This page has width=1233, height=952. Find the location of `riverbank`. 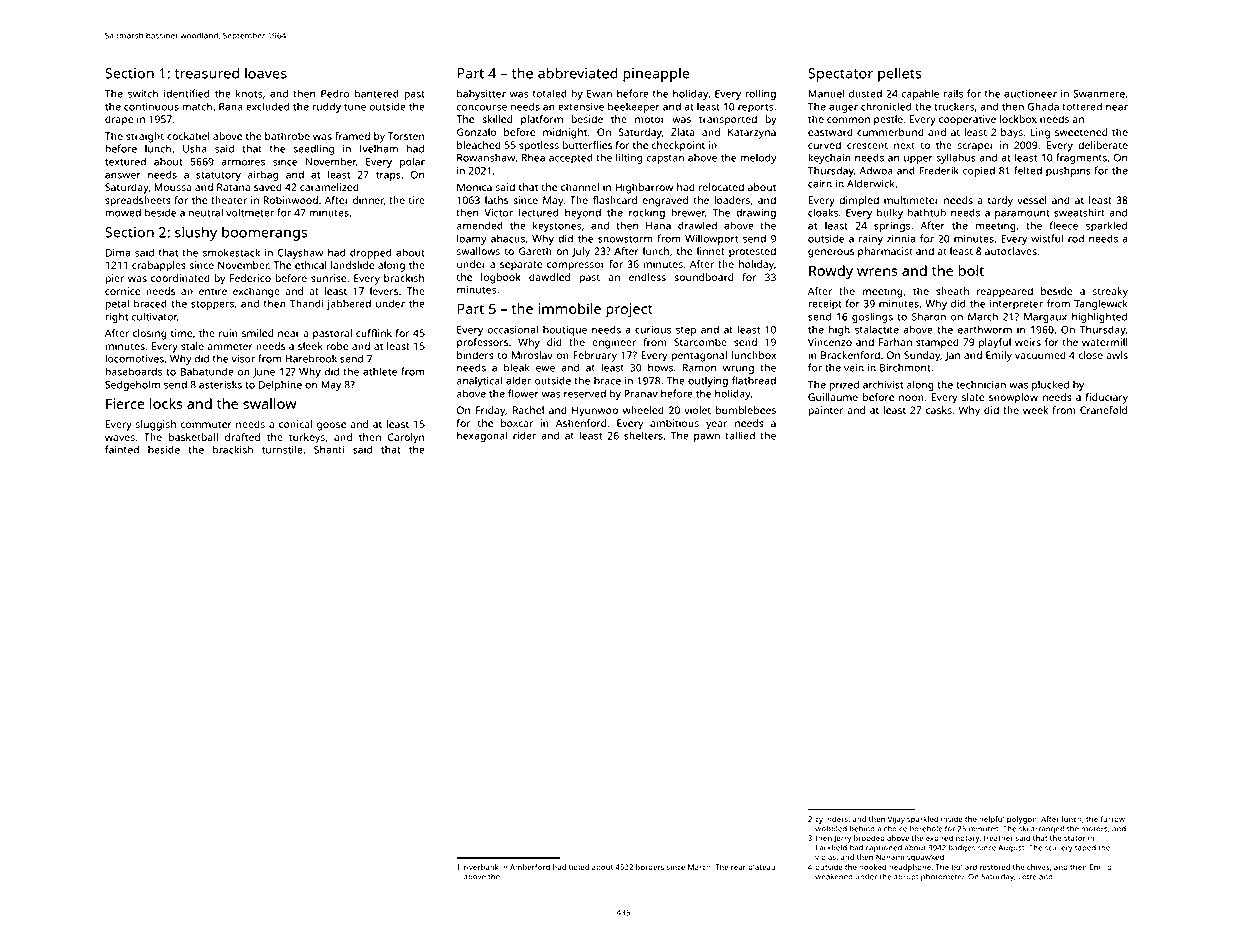

riverbank is located at coordinates (481, 867).
